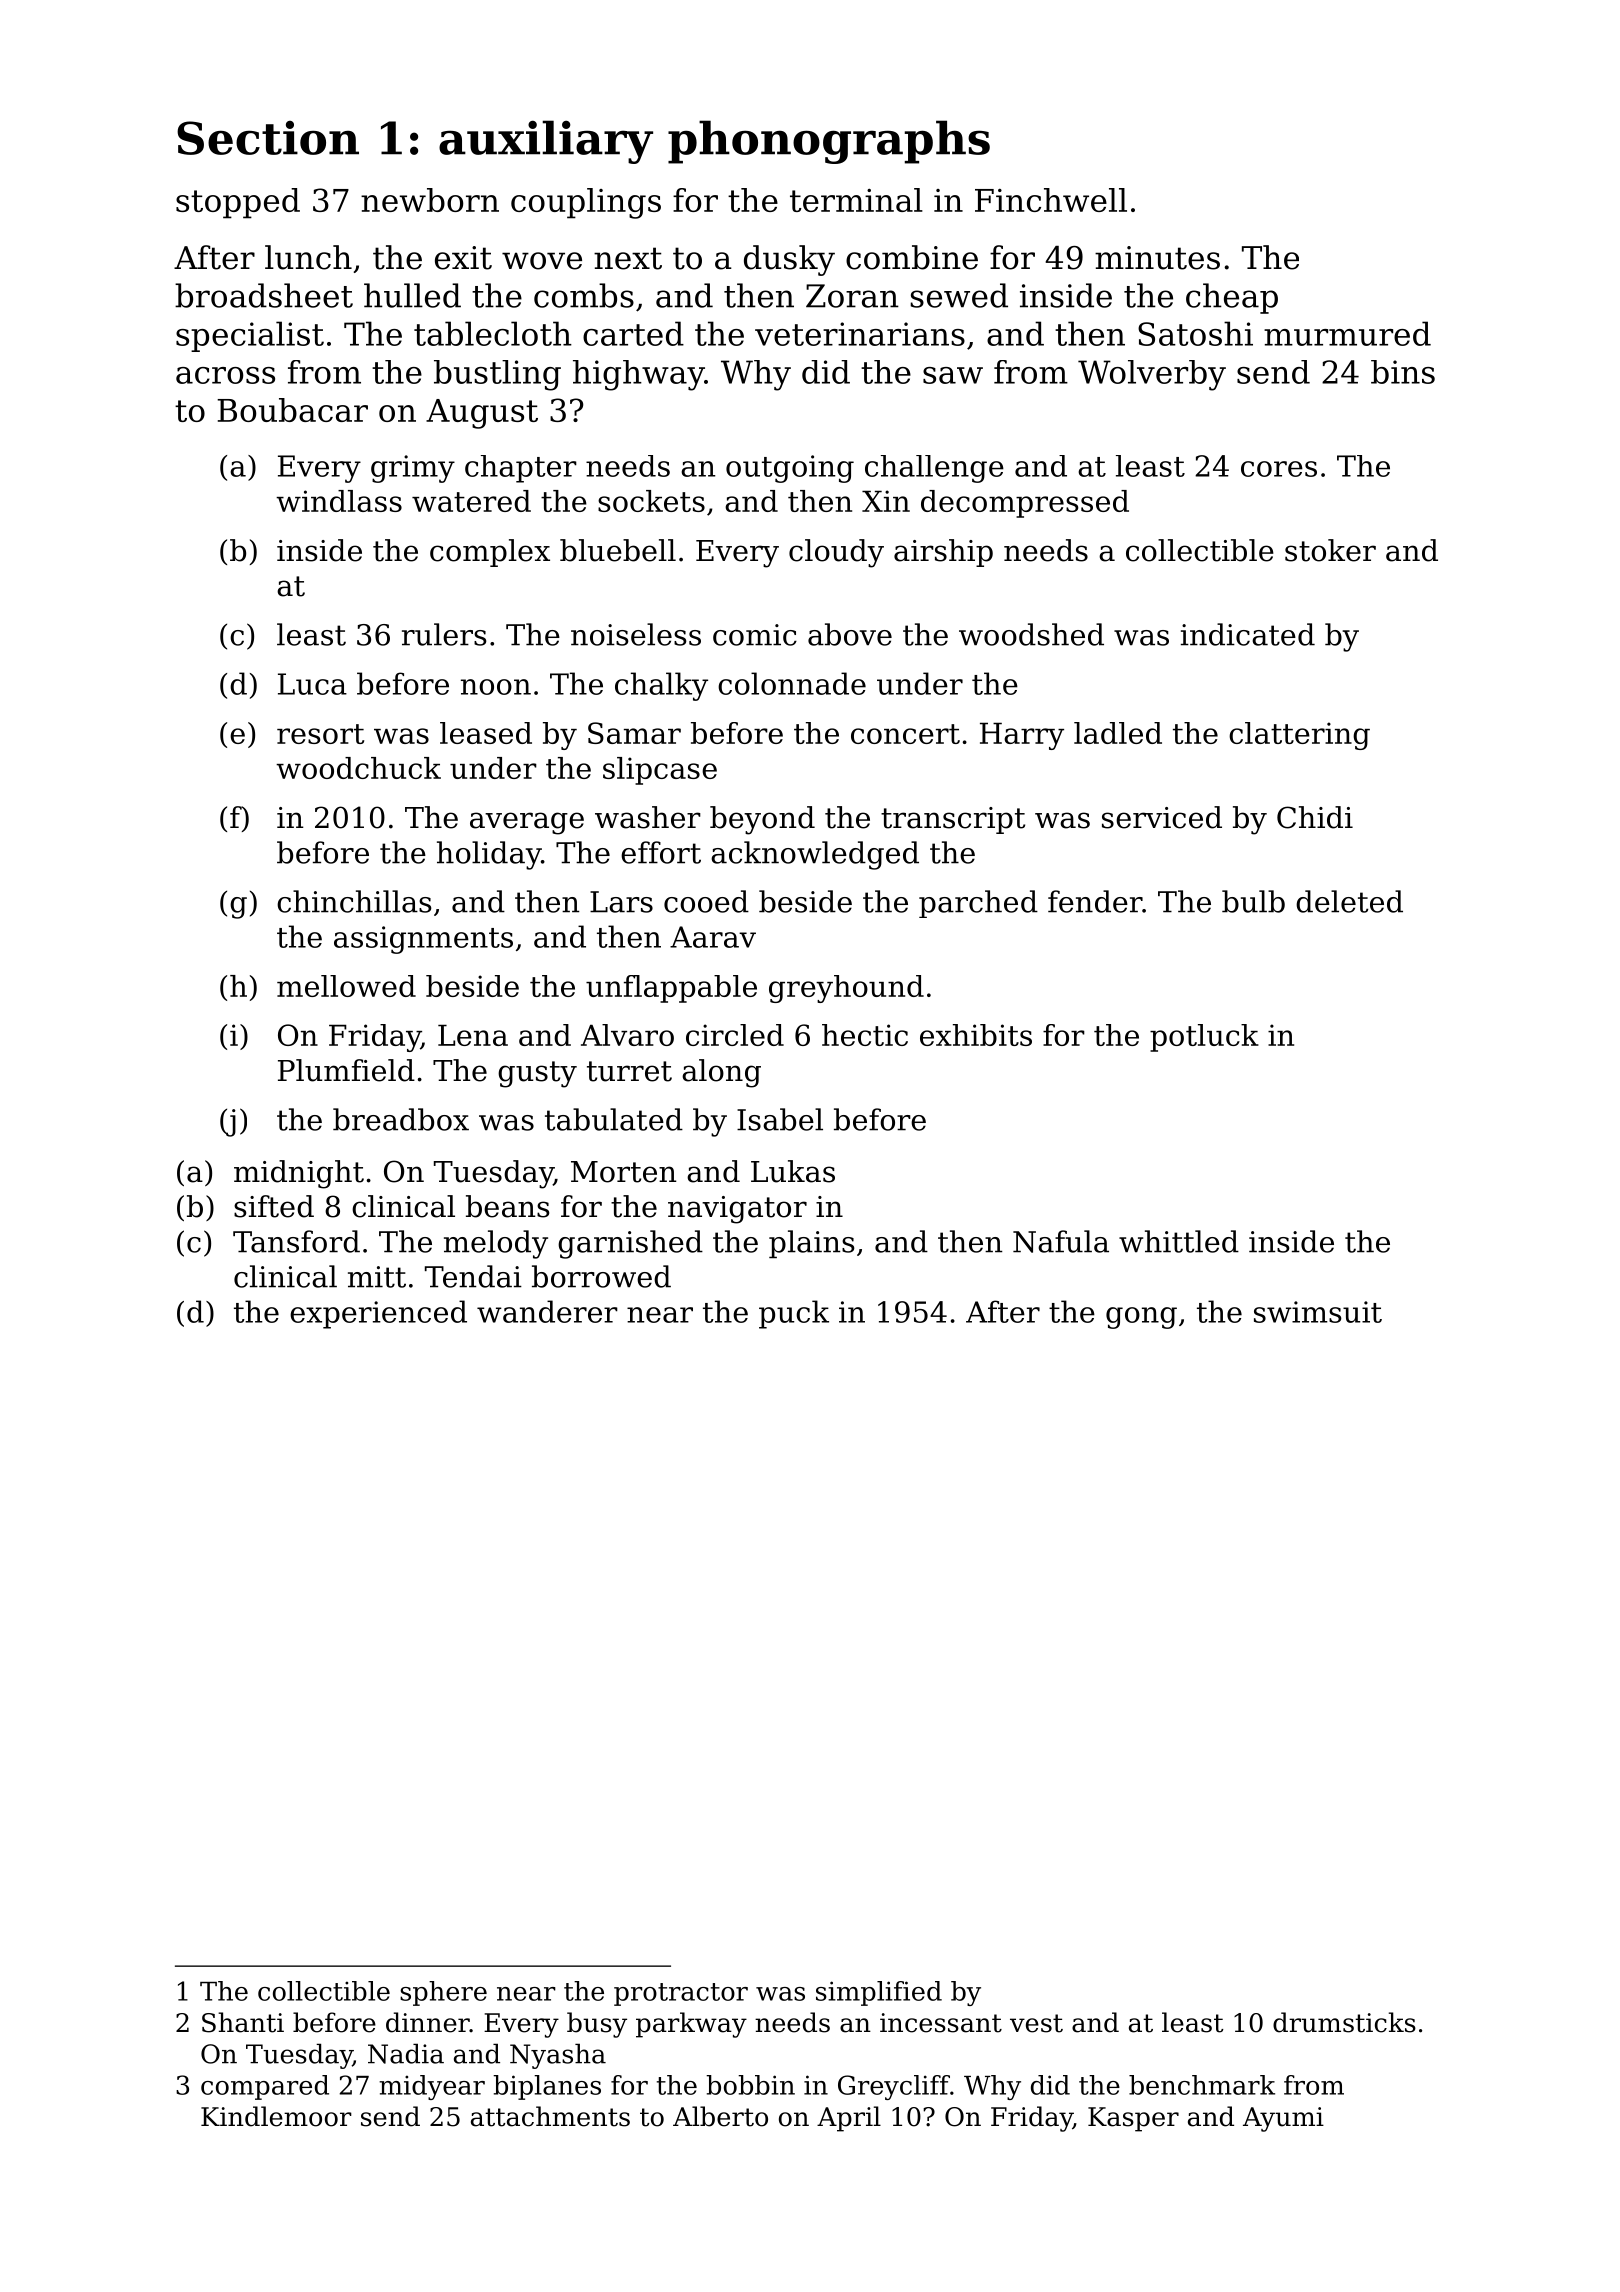 The height and width of the screenshot is (2292, 1620). What do you see at coordinates (1403, 372) in the screenshot?
I see `bins` at bounding box center [1403, 372].
